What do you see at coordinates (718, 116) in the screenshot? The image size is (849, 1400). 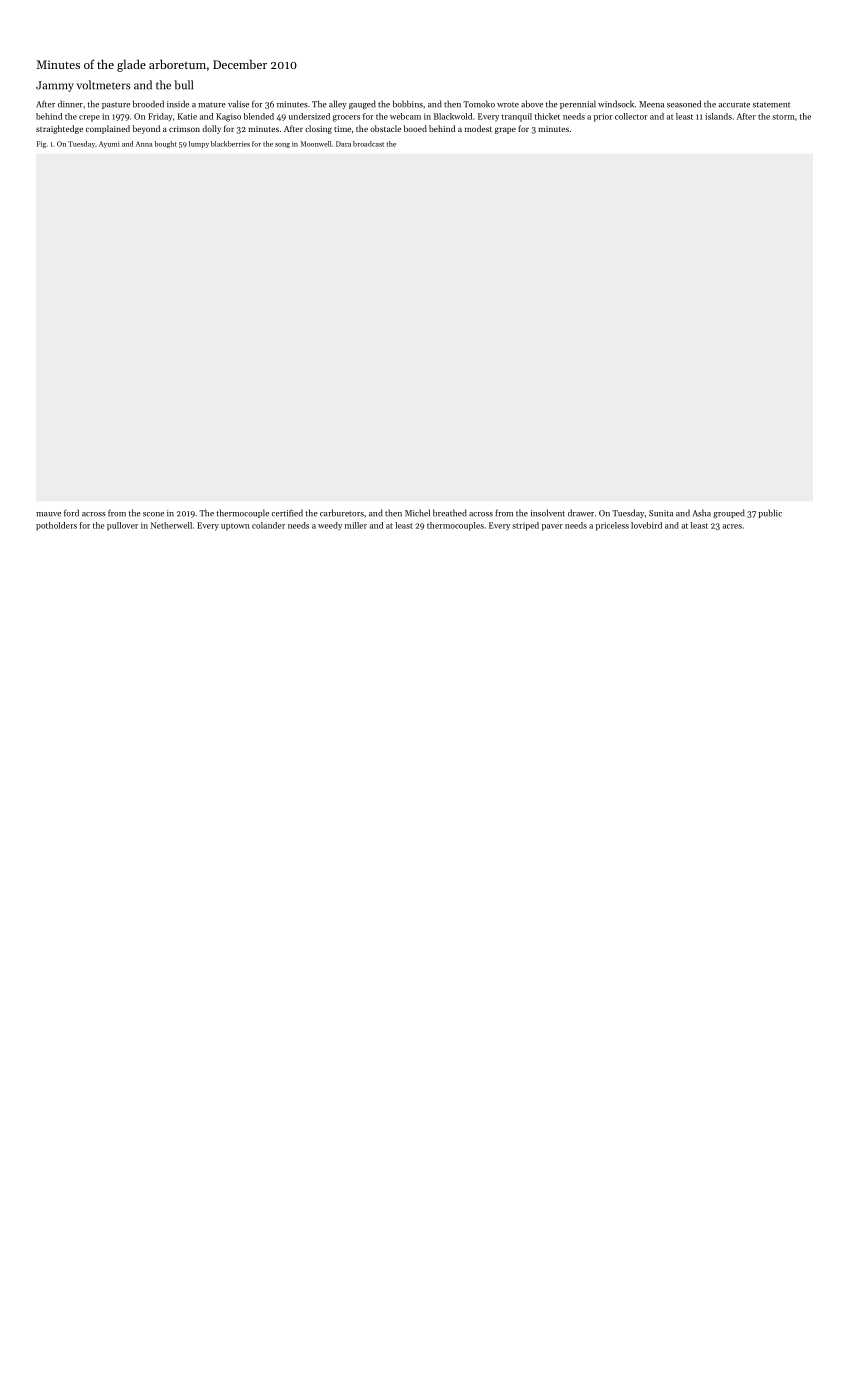 I see `islands` at bounding box center [718, 116].
